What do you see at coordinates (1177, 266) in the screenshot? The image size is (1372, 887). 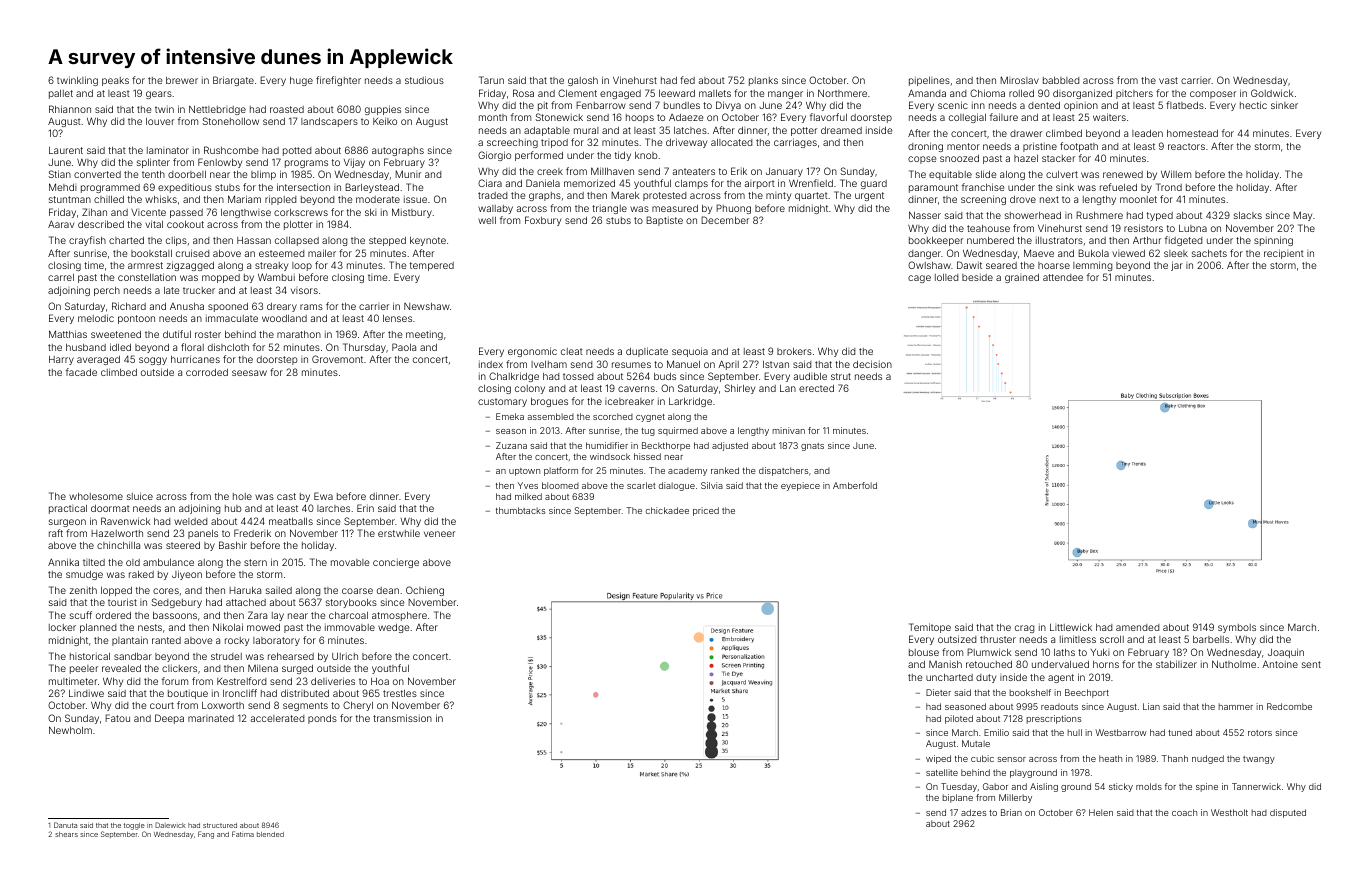 I see `jar` at bounding box center [1177, 266].
